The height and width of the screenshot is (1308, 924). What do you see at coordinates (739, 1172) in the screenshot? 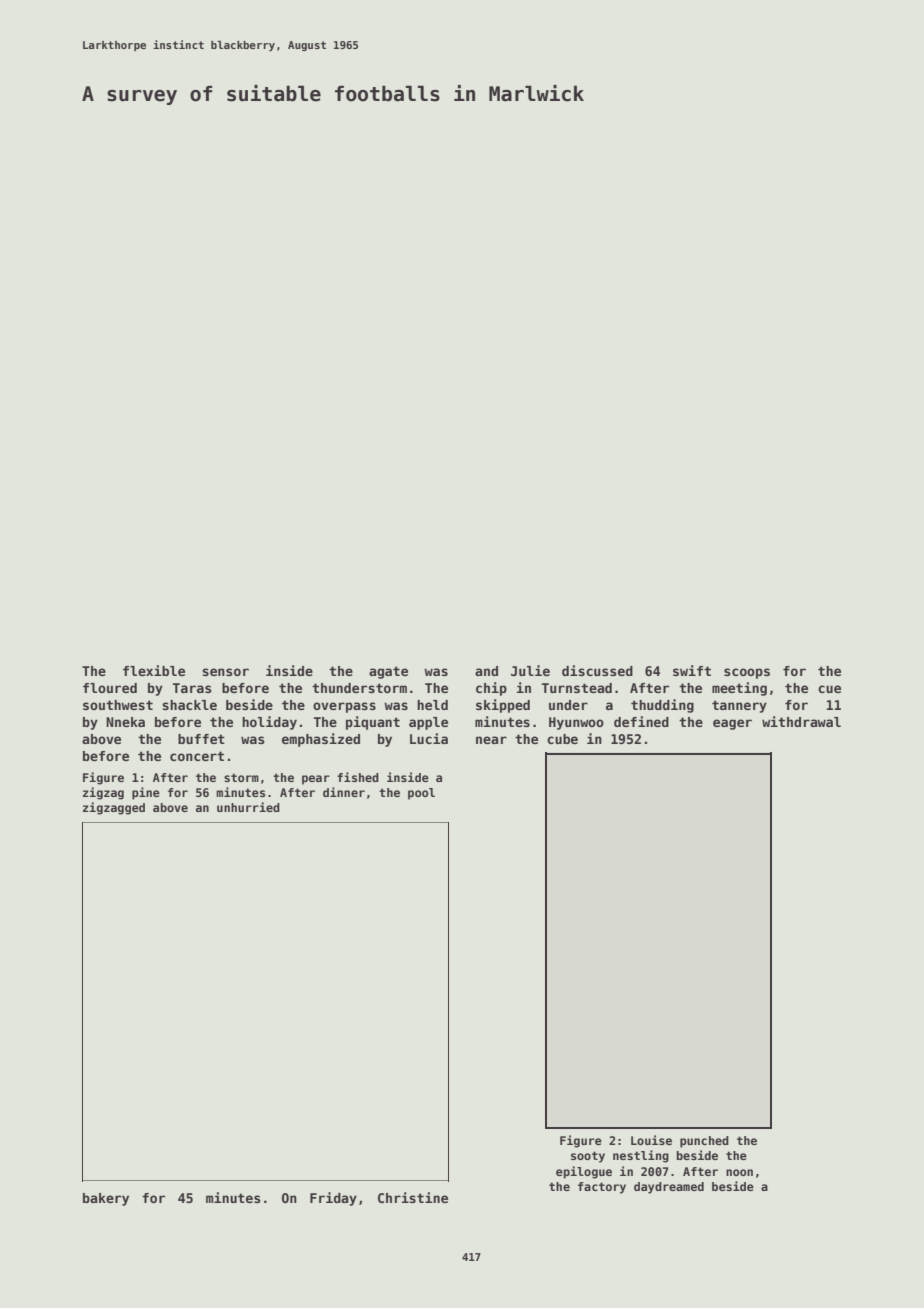
I see `noon` at bounding box center [739, 1172].
